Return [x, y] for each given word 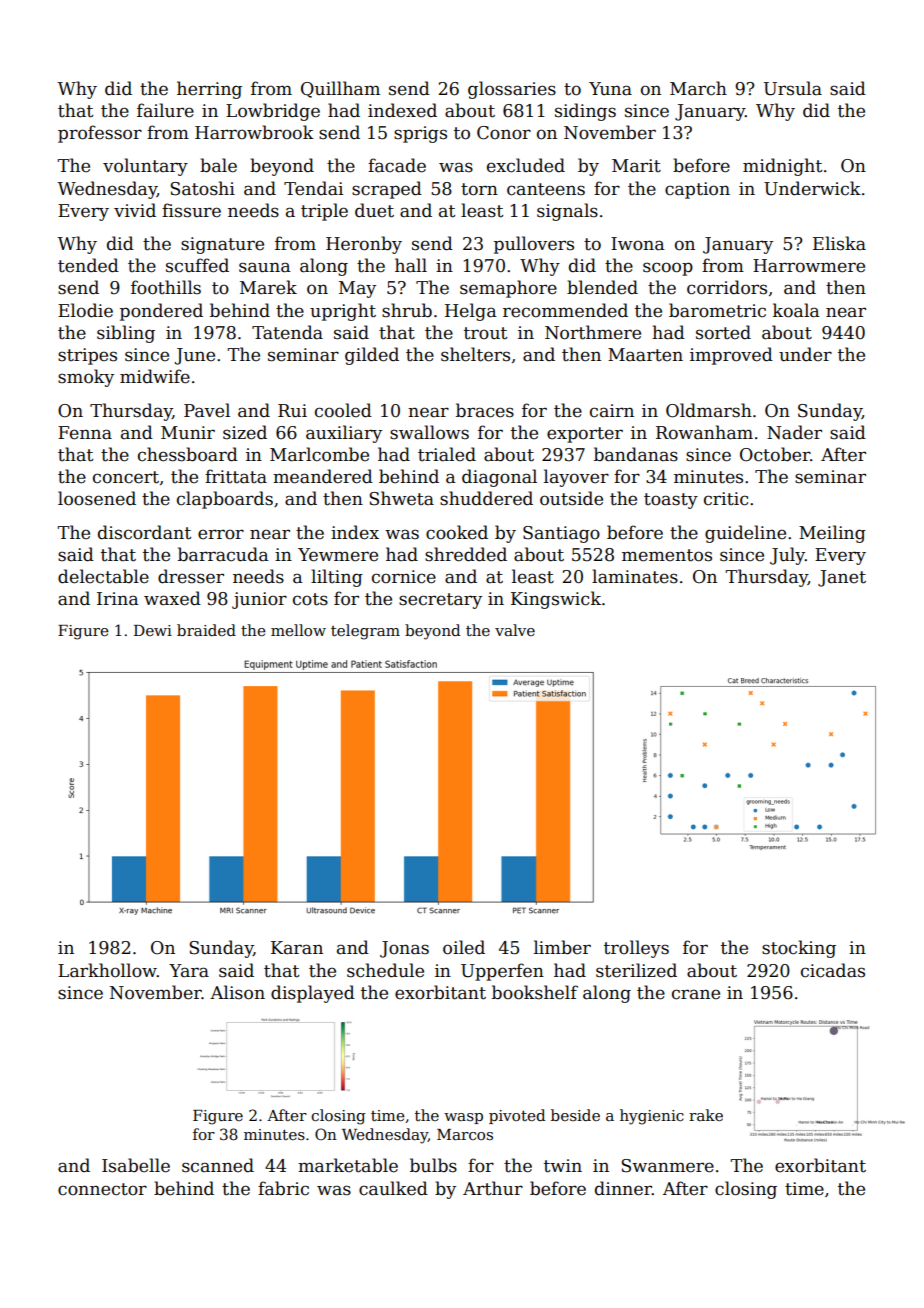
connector [102, 1189]
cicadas [833, 970]
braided [206, 630]
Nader [794, 432]
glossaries [512, 90]
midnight [782, 167]
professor [100, 134]
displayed [313, 994]
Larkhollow [107, 970]
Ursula [793, 88]
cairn [612, 411]
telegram [365, 632]
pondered [161, 312]
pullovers [534, 245]
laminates [635, 576]
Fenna [85, 433]
